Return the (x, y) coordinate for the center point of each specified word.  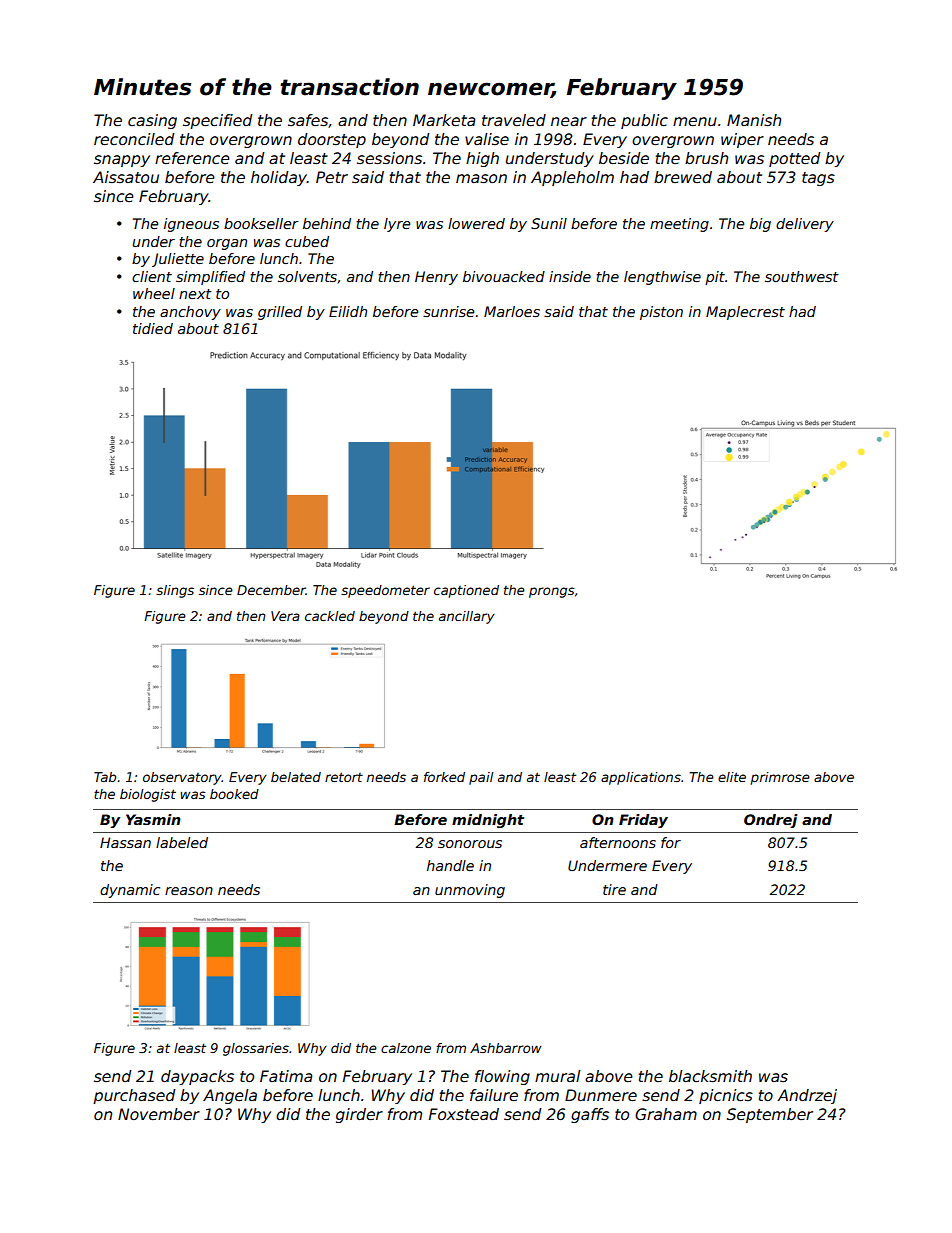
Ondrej (771, 821)
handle (450, 865)
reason (189, 891)
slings (175, 591)
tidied (153, 328)
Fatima (286, 1076)
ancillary (467, 617)
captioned (466, 591)
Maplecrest (745, 313)
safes (308, 120)
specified (217, 121)
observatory (182, 778)
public (644, 121)
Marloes (512, 311)
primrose (780, 778)
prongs (552, 592)
